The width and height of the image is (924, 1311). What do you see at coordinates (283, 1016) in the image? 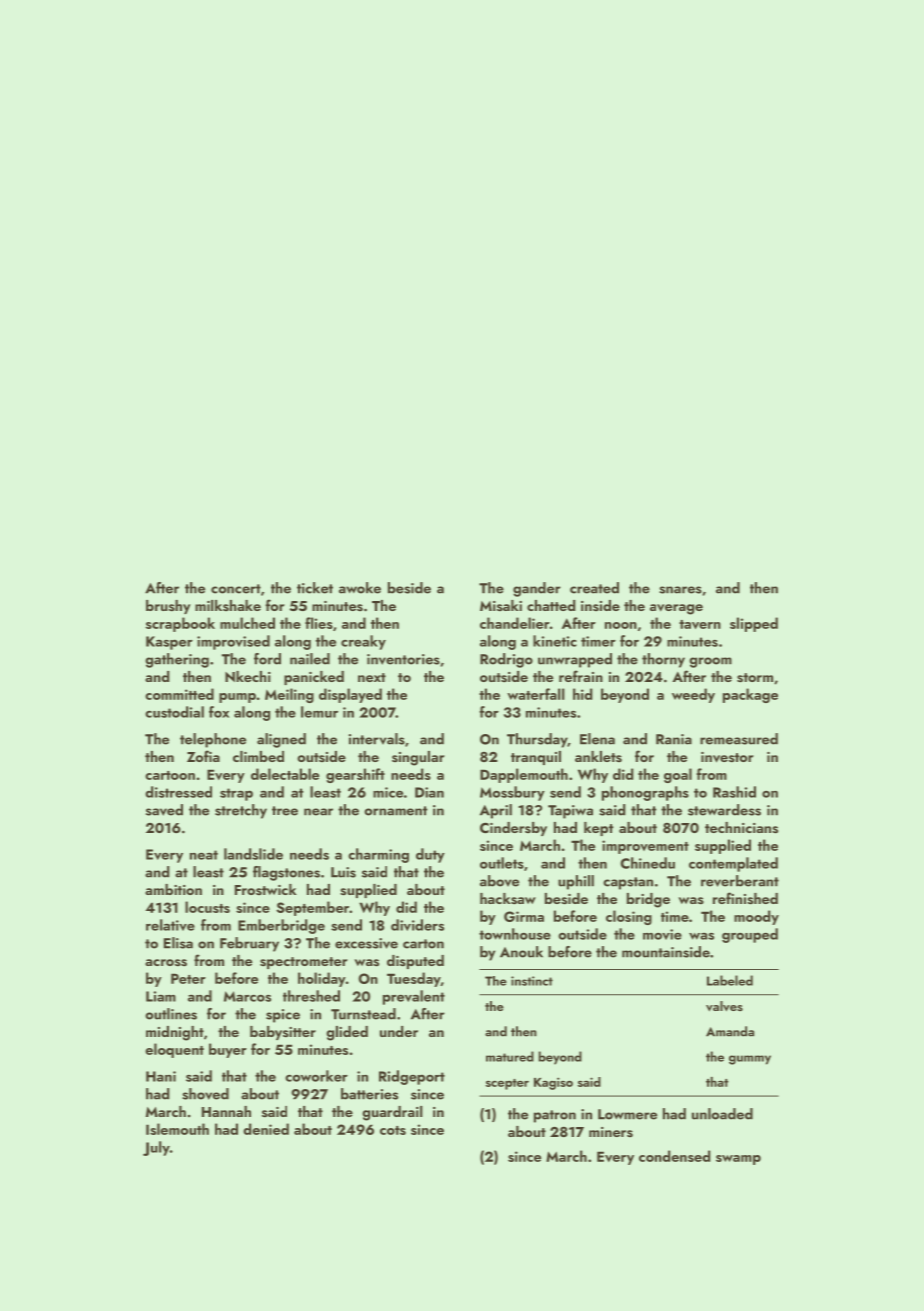
I see `spice` at bounding box center [283, 1016].
